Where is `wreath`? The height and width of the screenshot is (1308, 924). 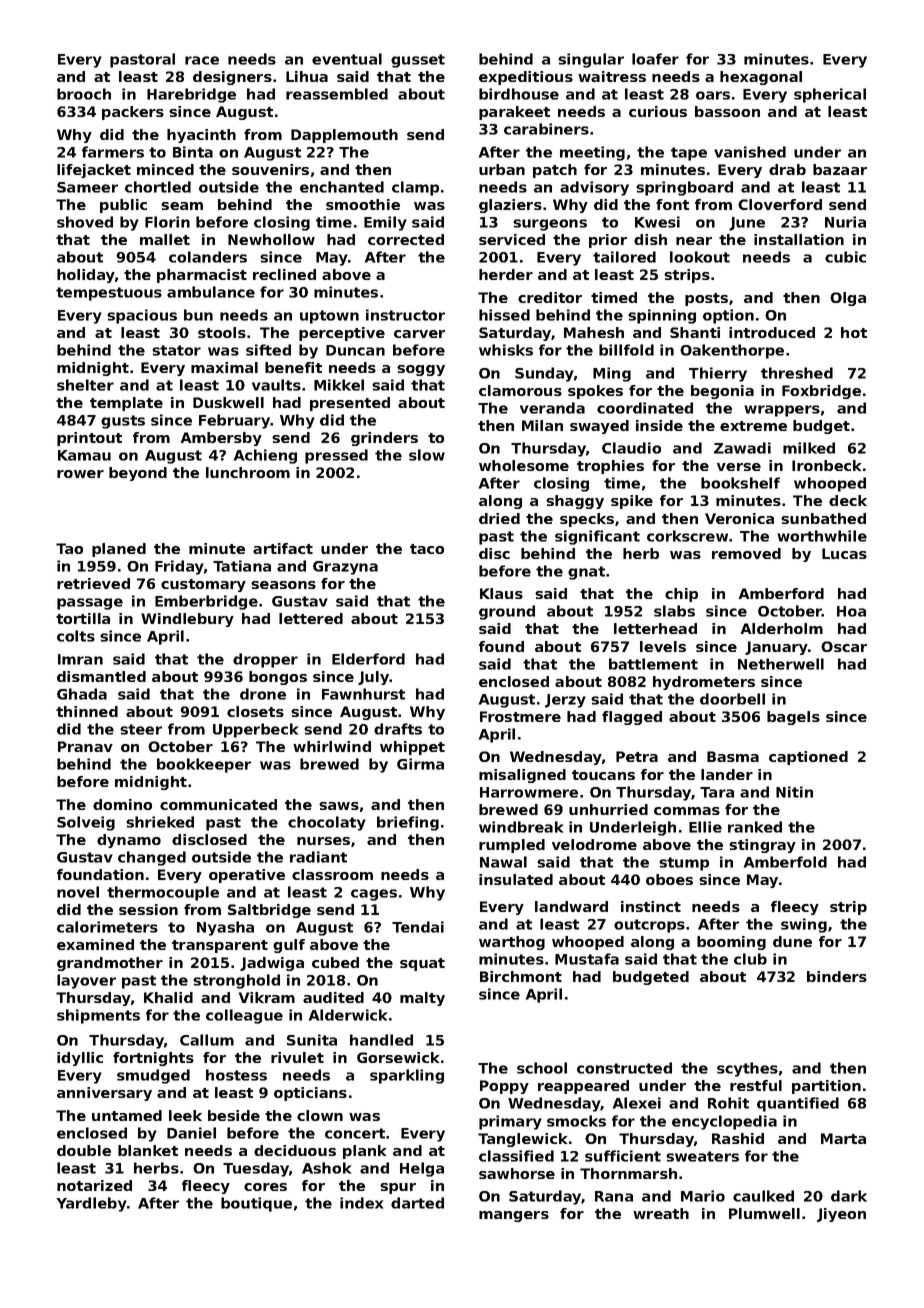 wreath is located at coordinates (661, 1213).
